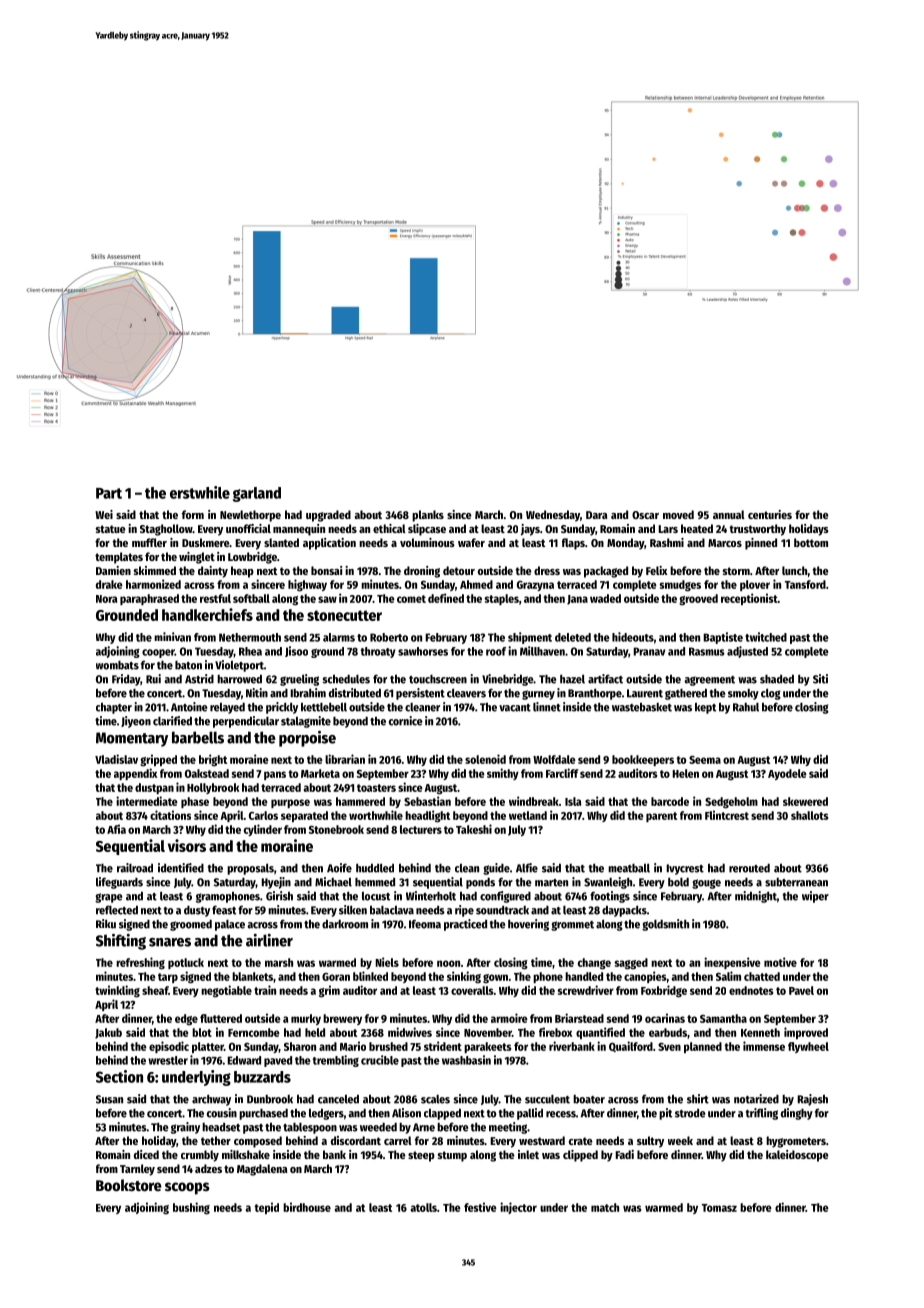  I want to click on Ivycrest, so click(685, 869).
